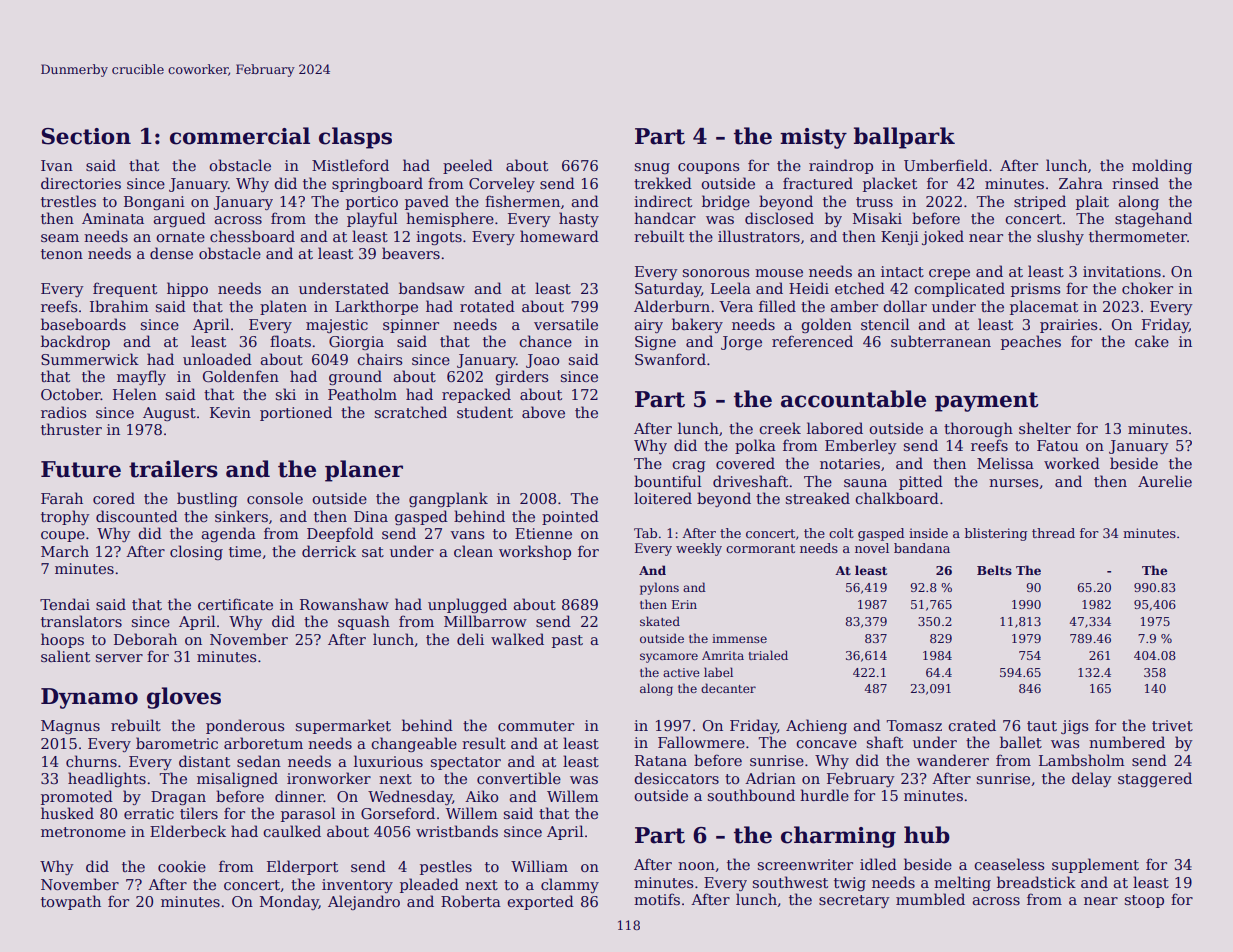 Image resolution: width=1233 pixels, height=952 pixels. Describe the element at coordinates (1058, 445) in the document. I see `Fatou` at that location.
